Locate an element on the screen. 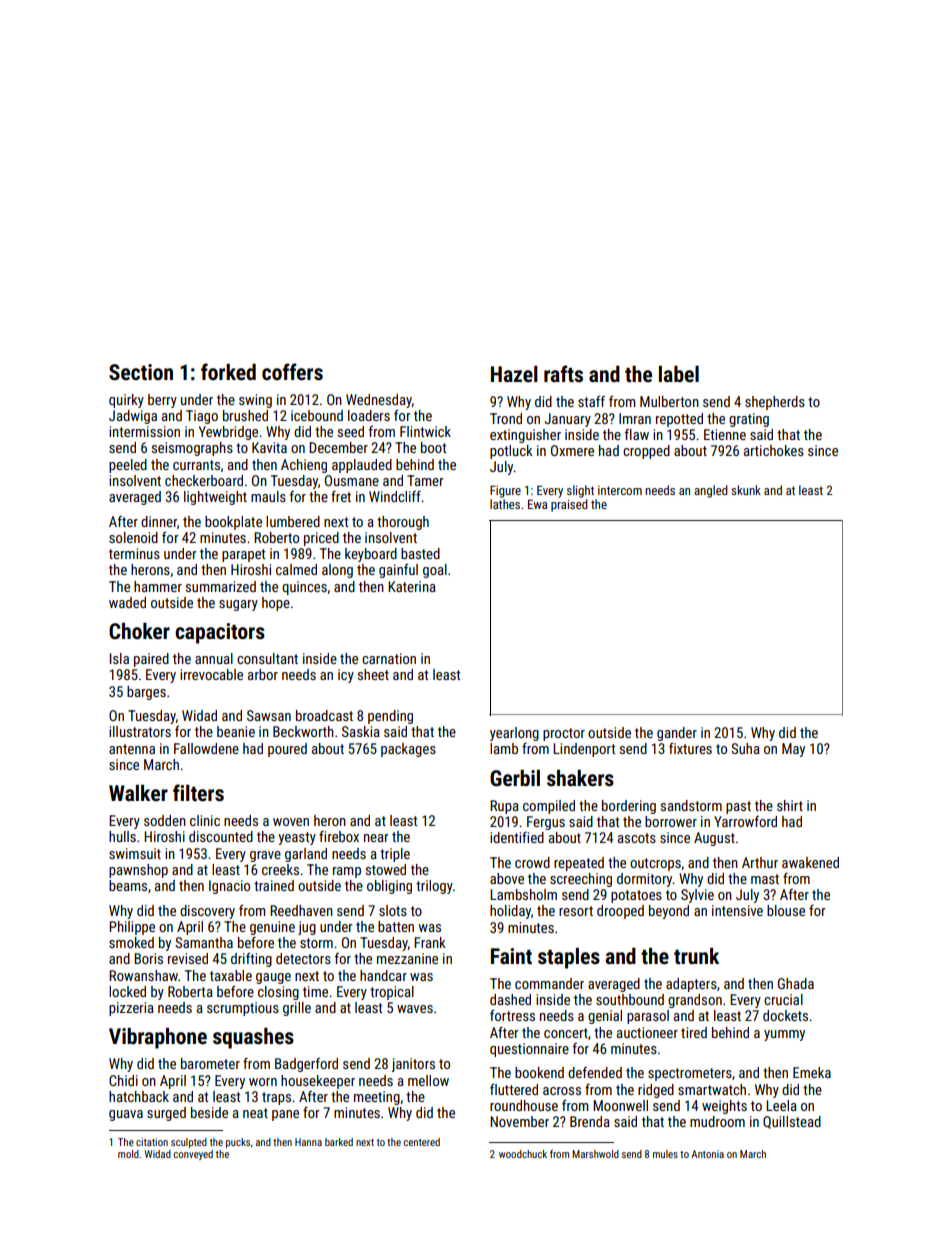 Image resolution: width=952 pixels, height=1233 pixels. applauded is located at coordinates (362, 466).
